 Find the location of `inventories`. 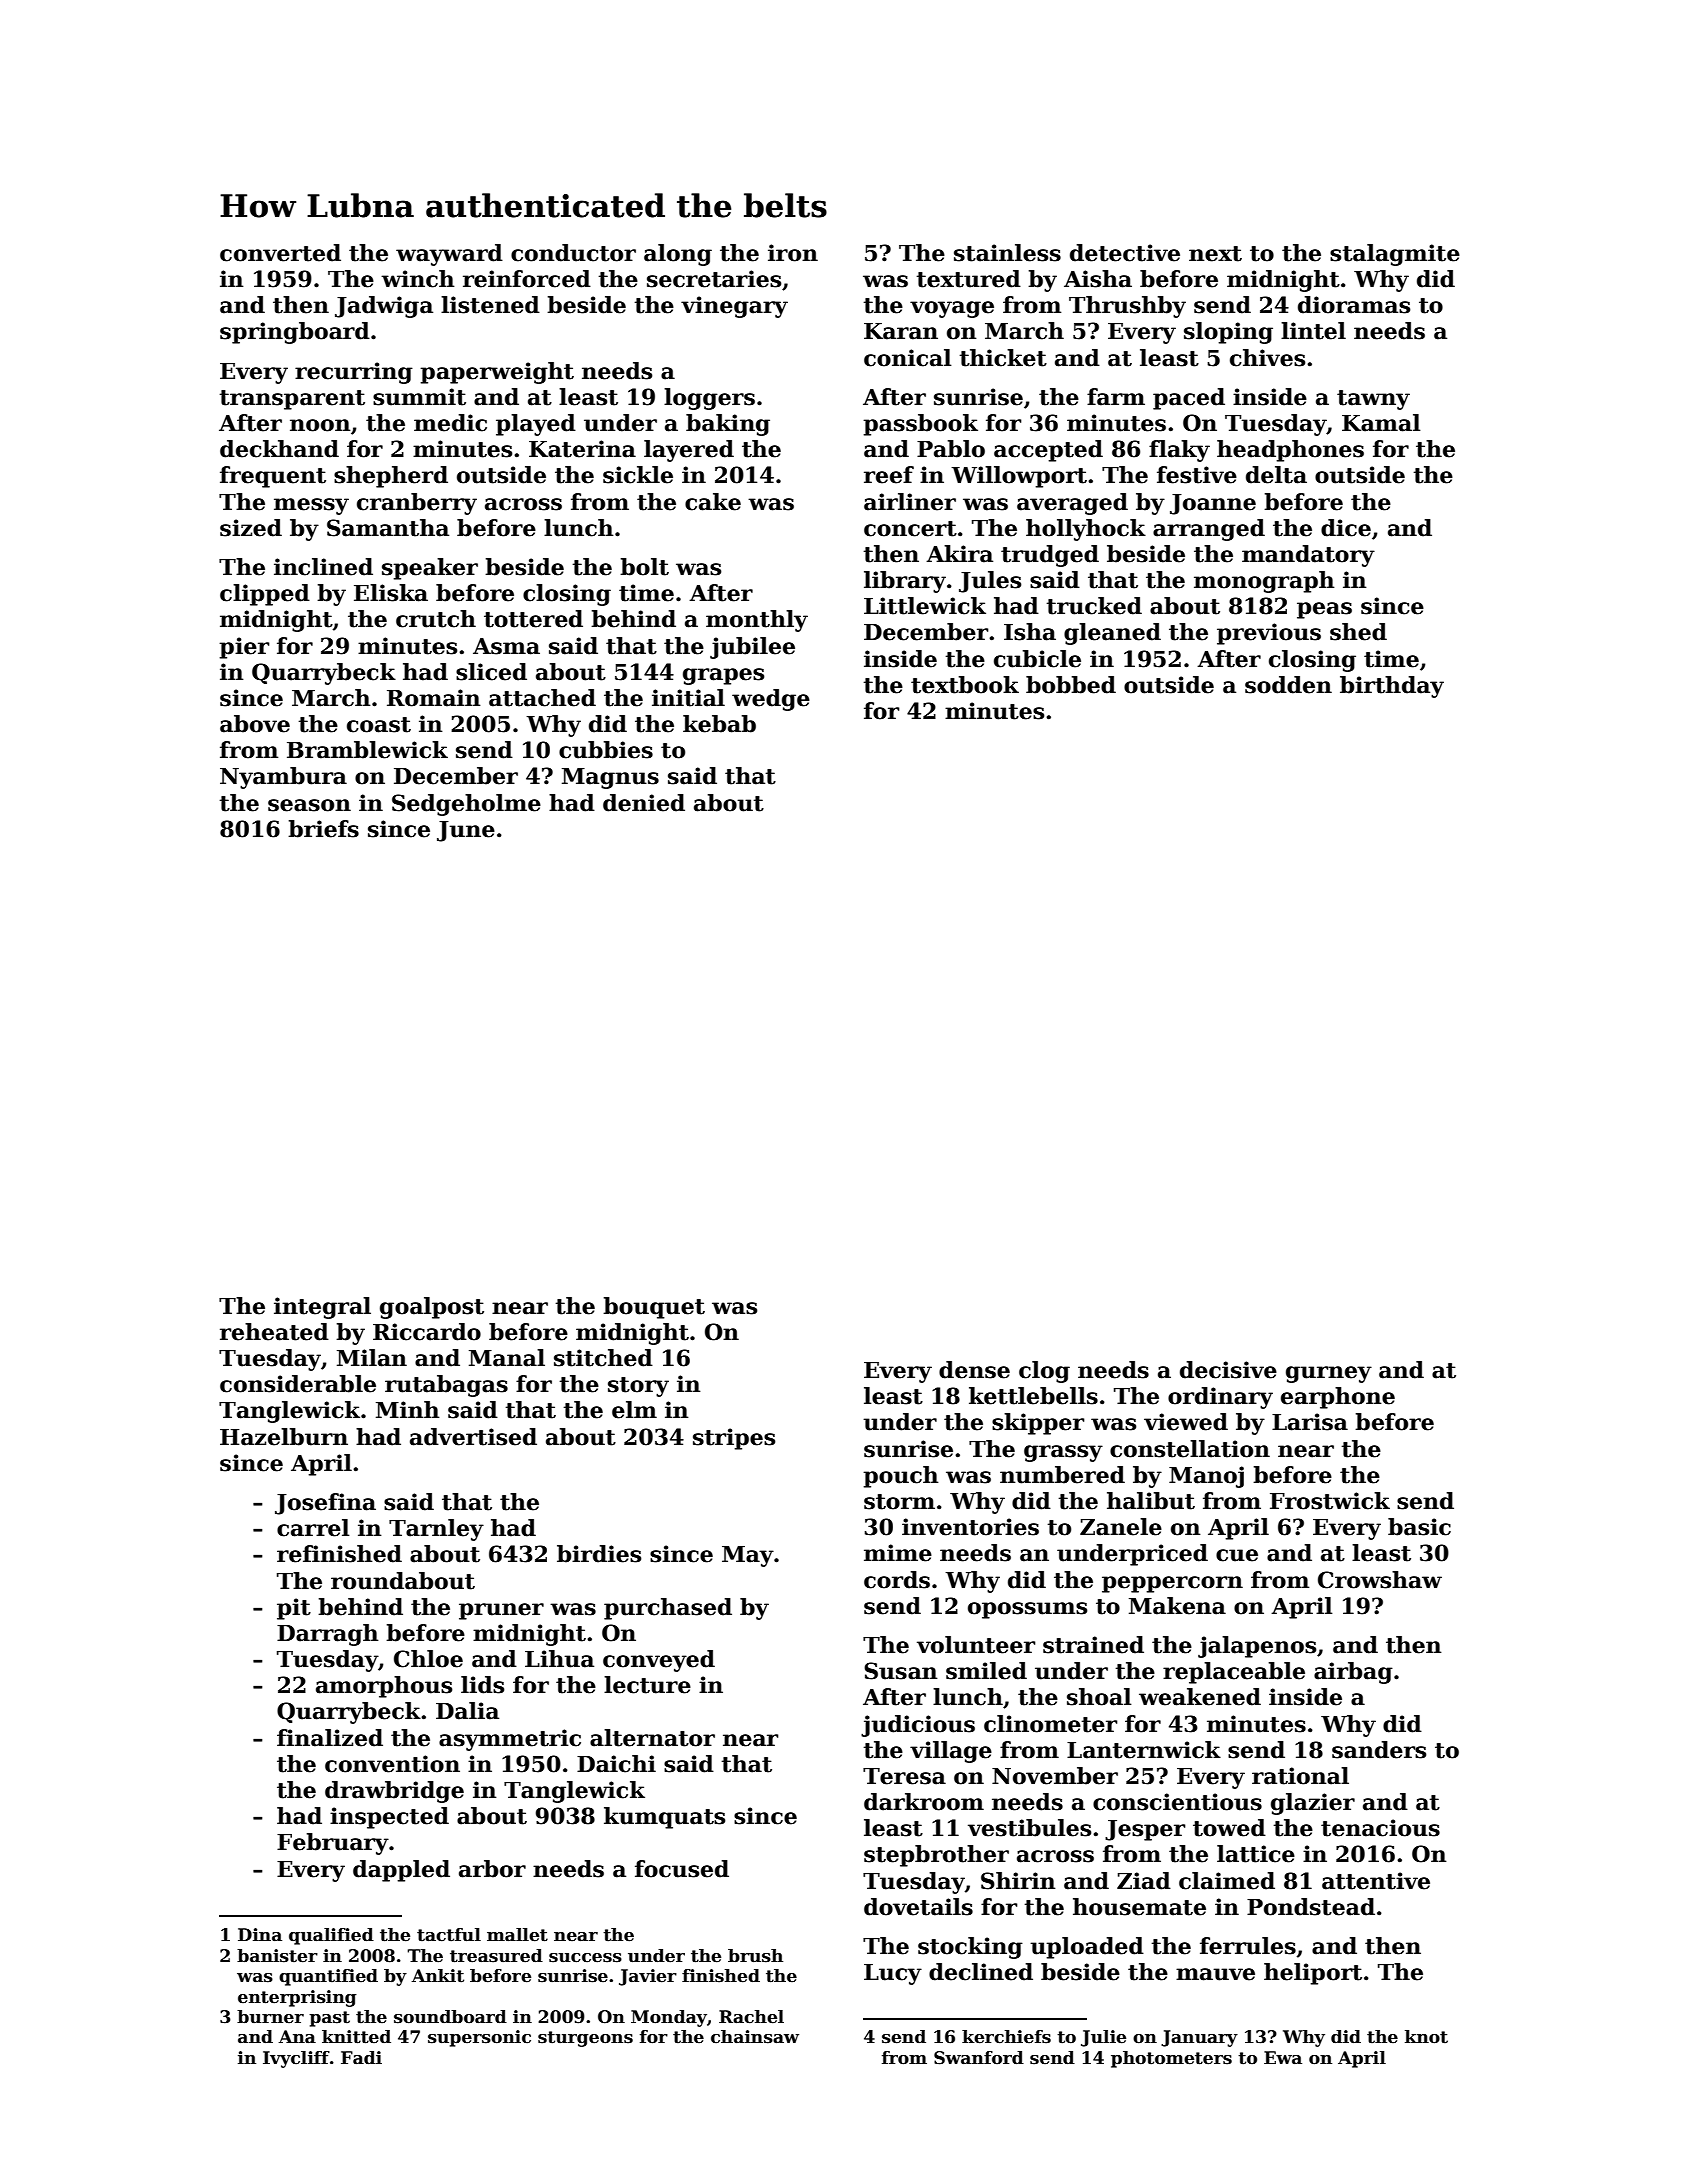

inventories is located at coordinates (970, 1527).
